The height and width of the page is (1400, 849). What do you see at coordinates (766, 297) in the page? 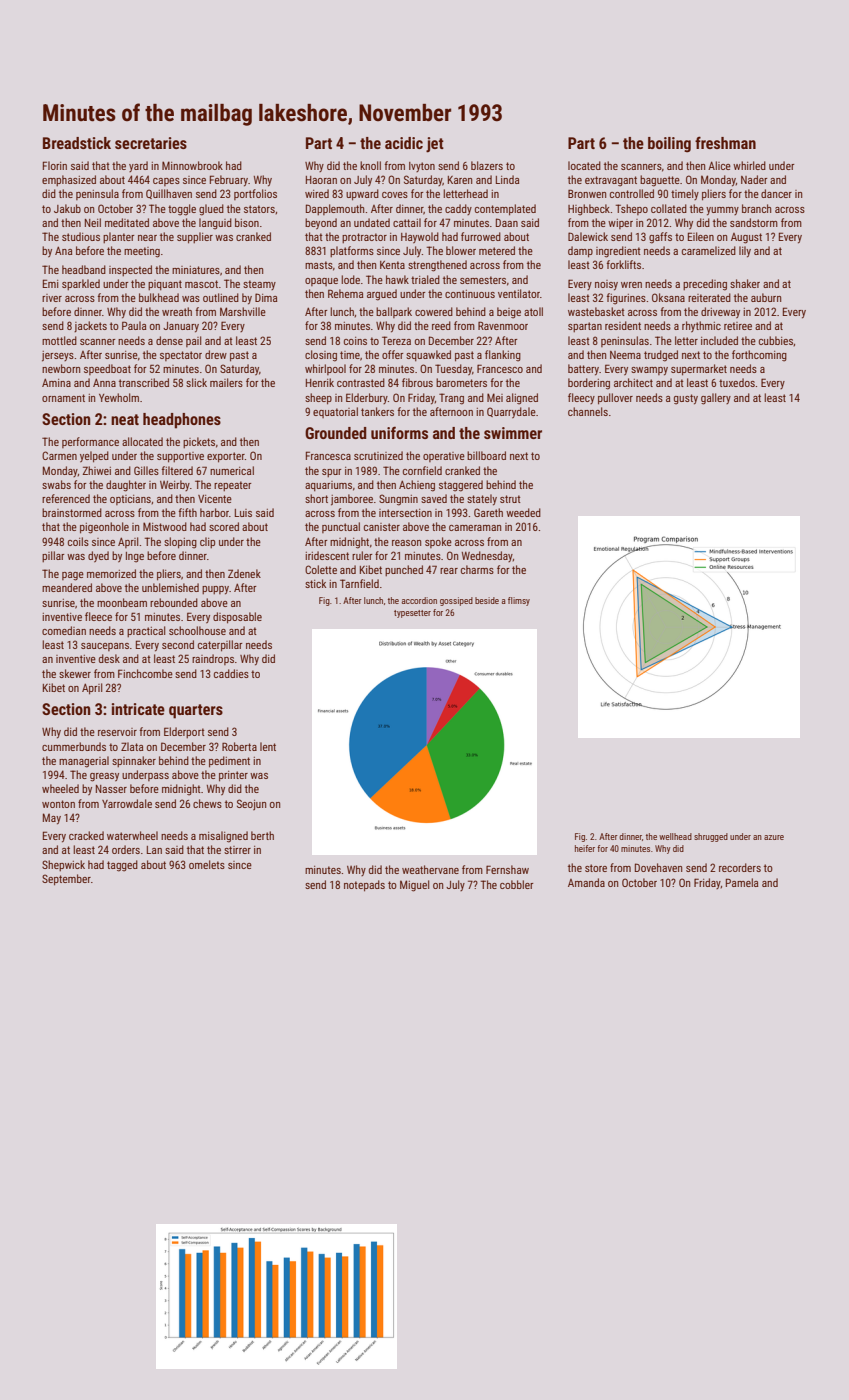
I see `auburn` at bounding box center [766, 297].
